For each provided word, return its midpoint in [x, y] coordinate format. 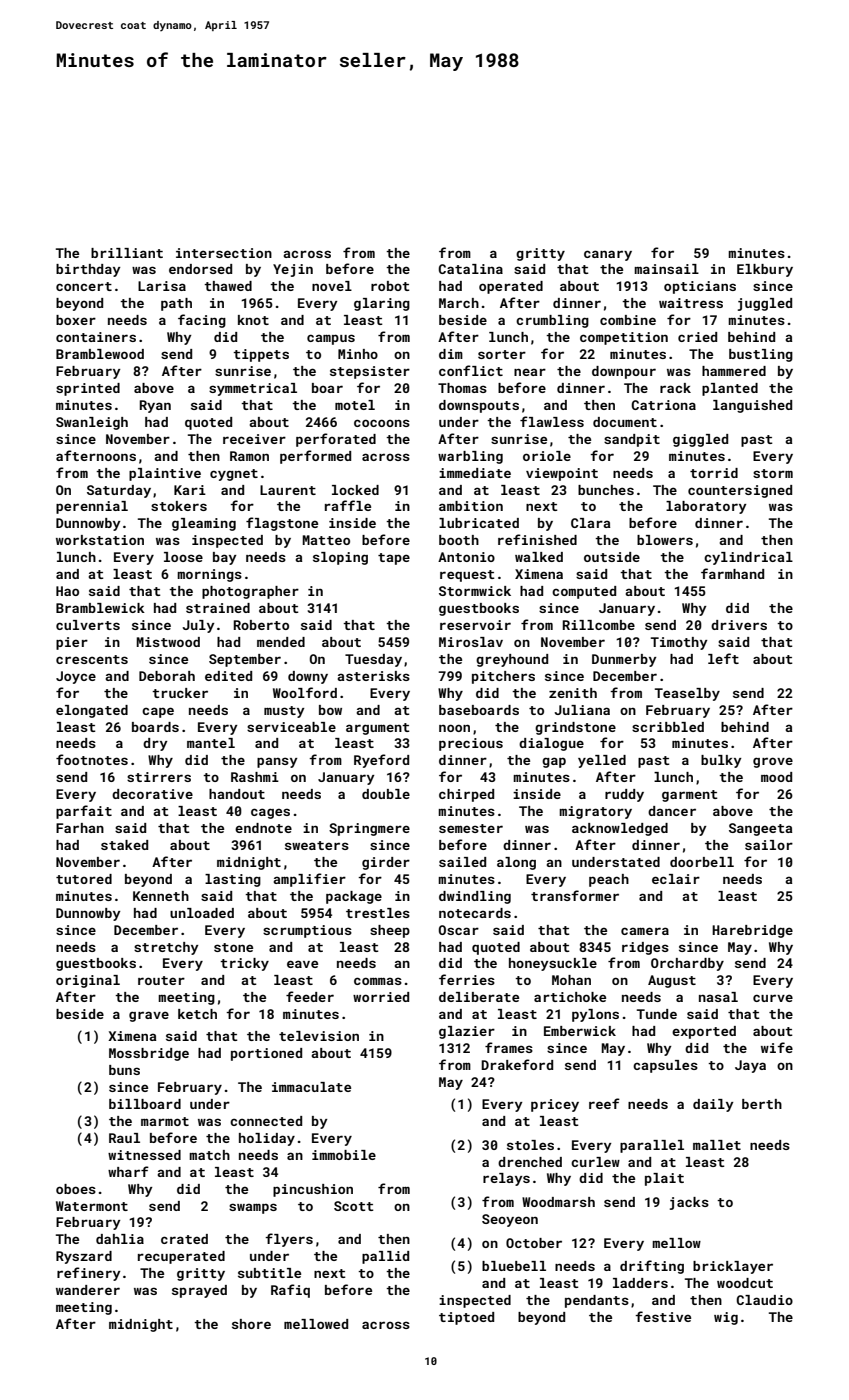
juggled [765, 304]
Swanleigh [92, 423]
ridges [645, 948]
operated [511, 287]
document [625, 422]
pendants [597, 1301]
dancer [672, 811]
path [176, 304]
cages [270, 813]
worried [381, 997]
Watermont [92, 1206]
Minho [358, 354]
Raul [124, 1138]
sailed [462, 862]
